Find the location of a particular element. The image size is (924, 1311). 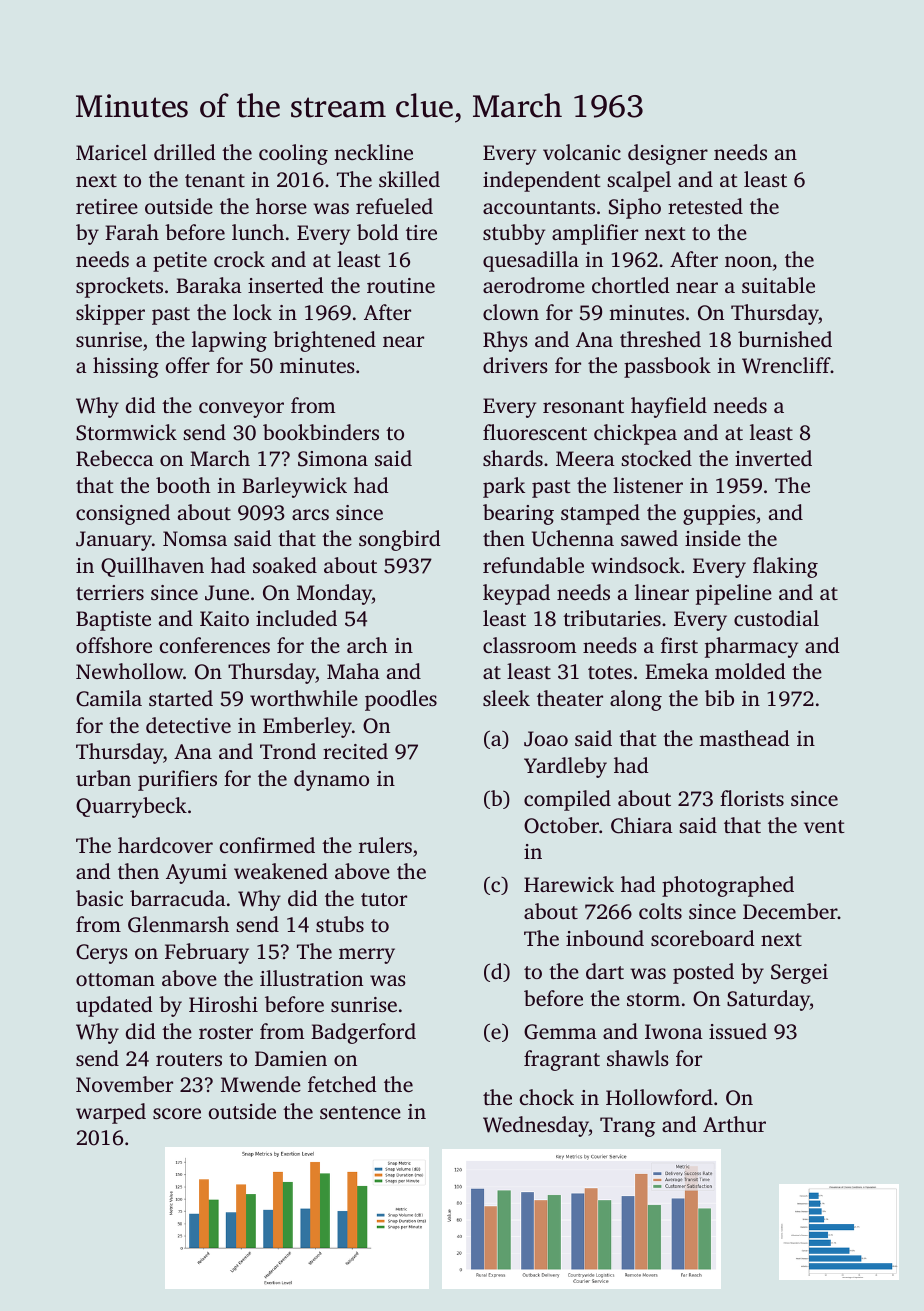

shards is located at coordinates (513, 458).
